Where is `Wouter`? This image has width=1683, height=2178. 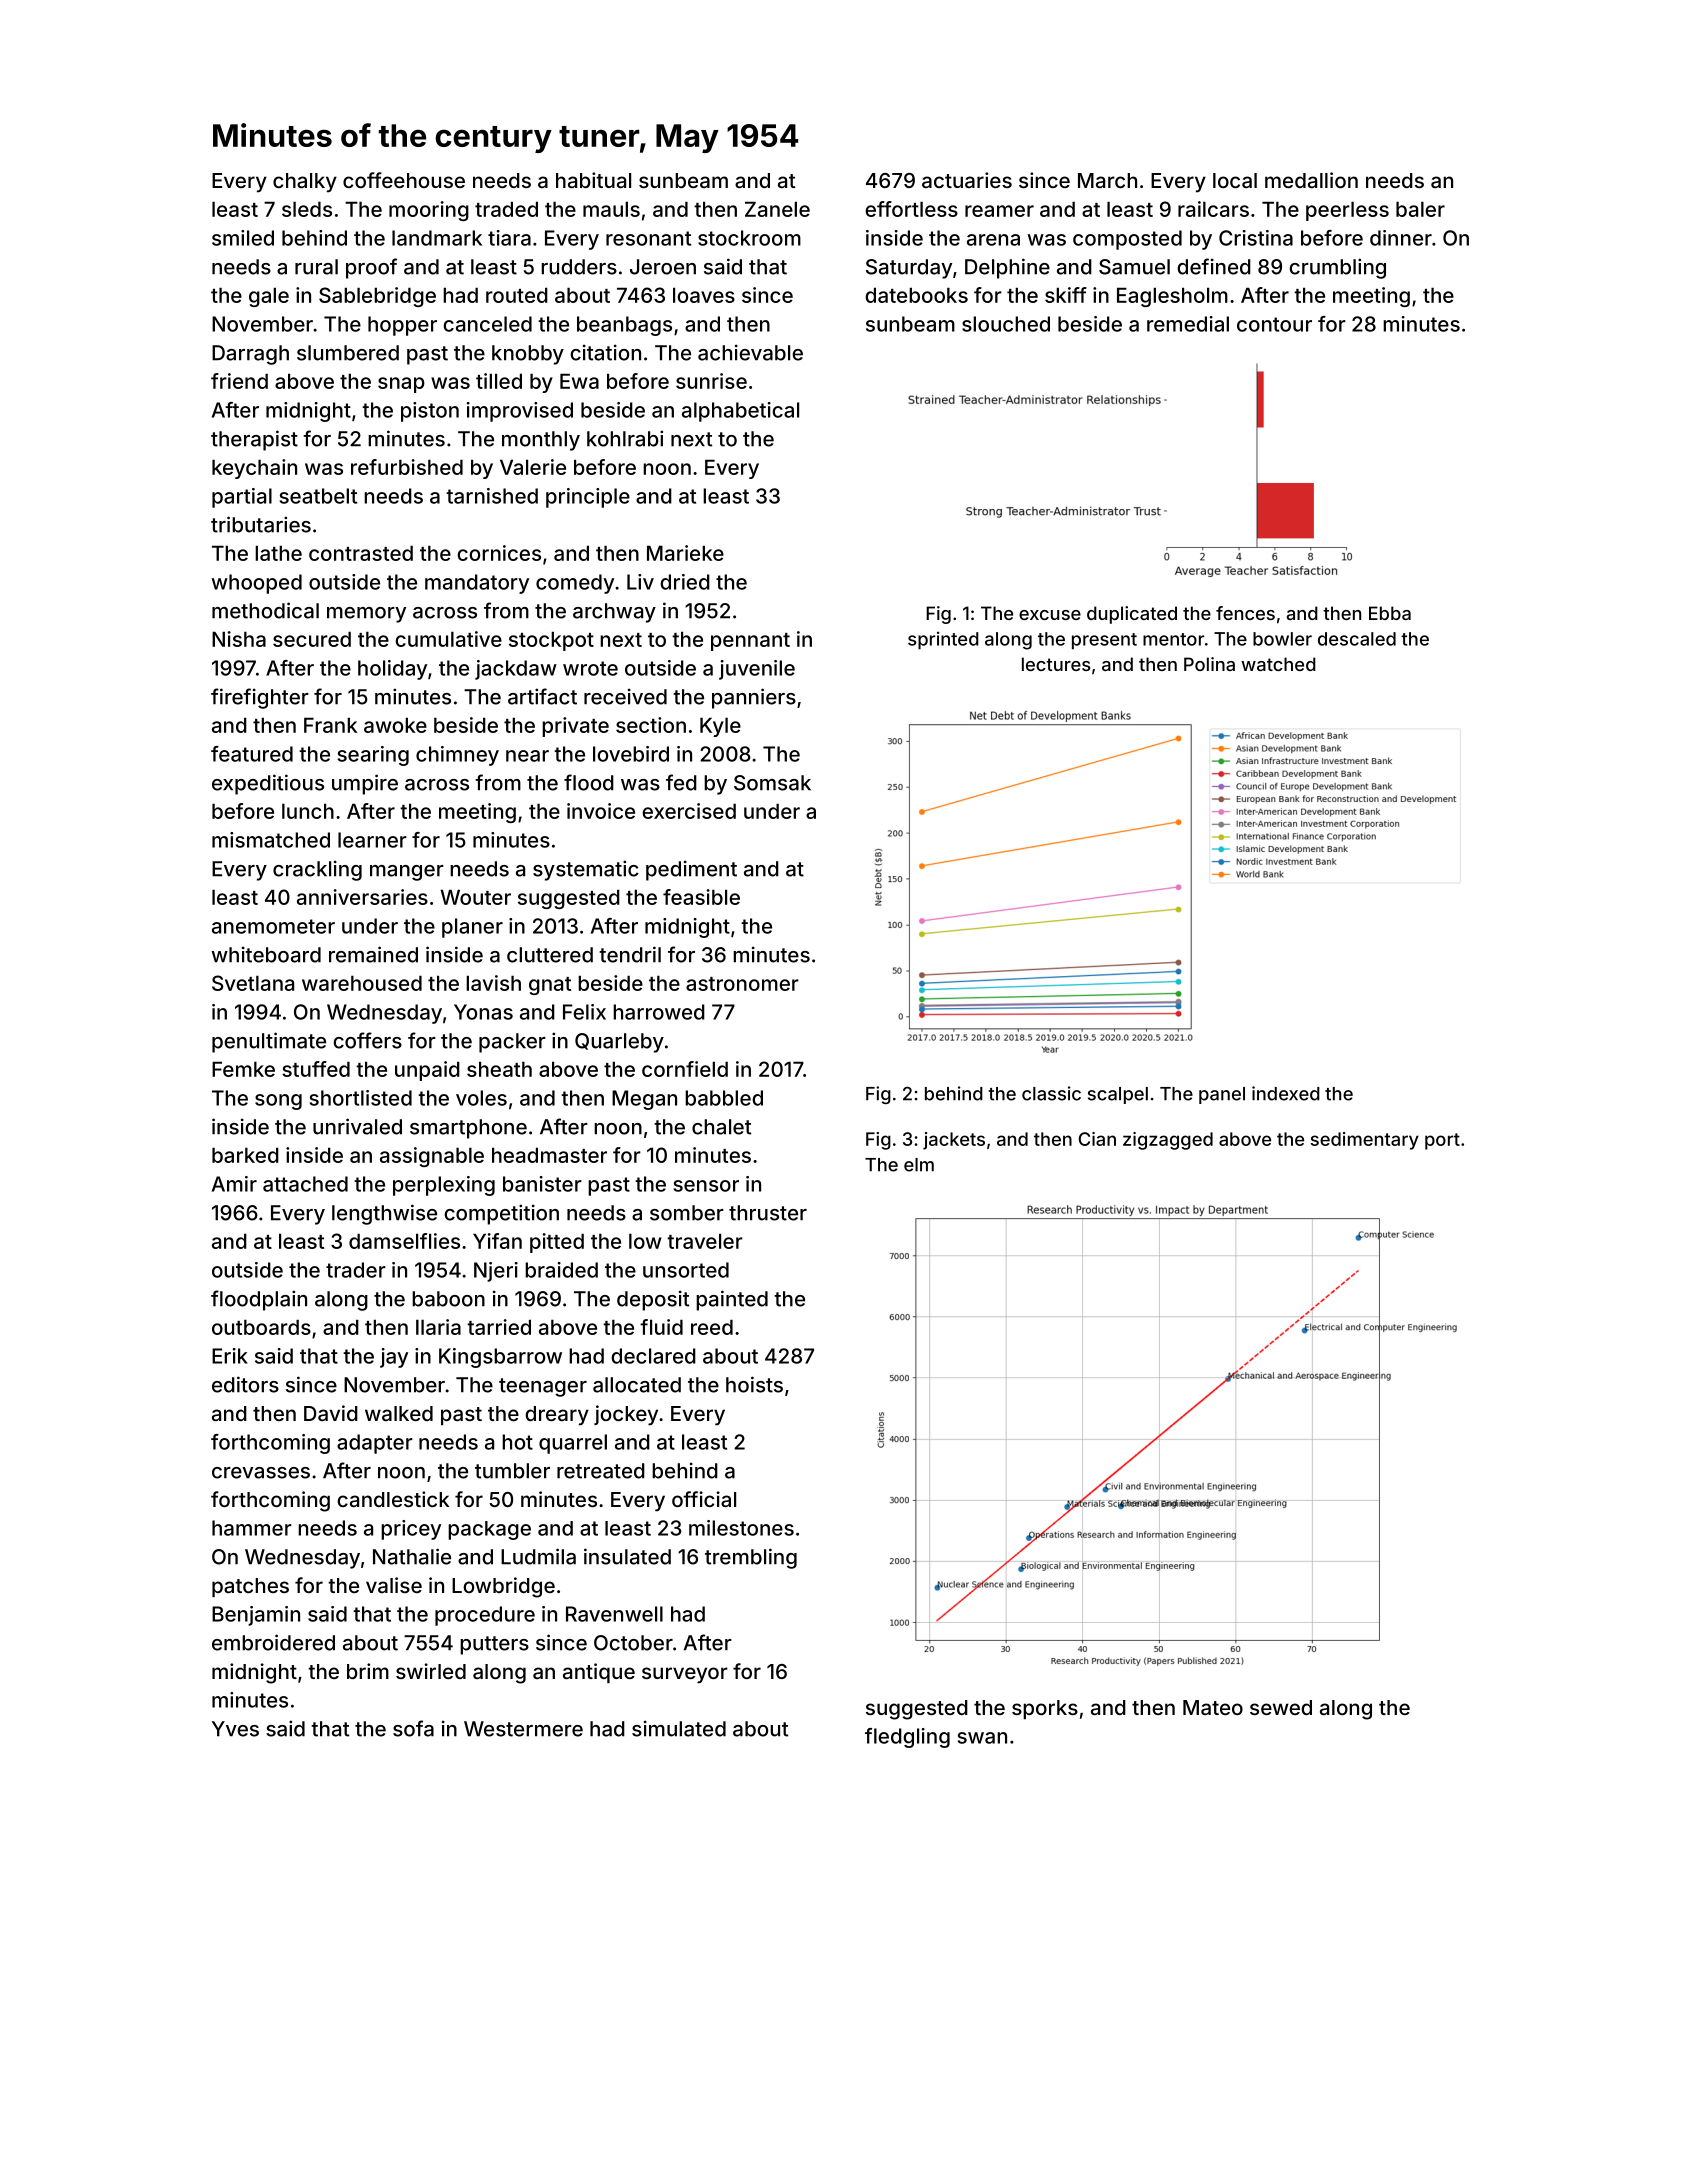 Wouter is located at coordinates (475, 897).
